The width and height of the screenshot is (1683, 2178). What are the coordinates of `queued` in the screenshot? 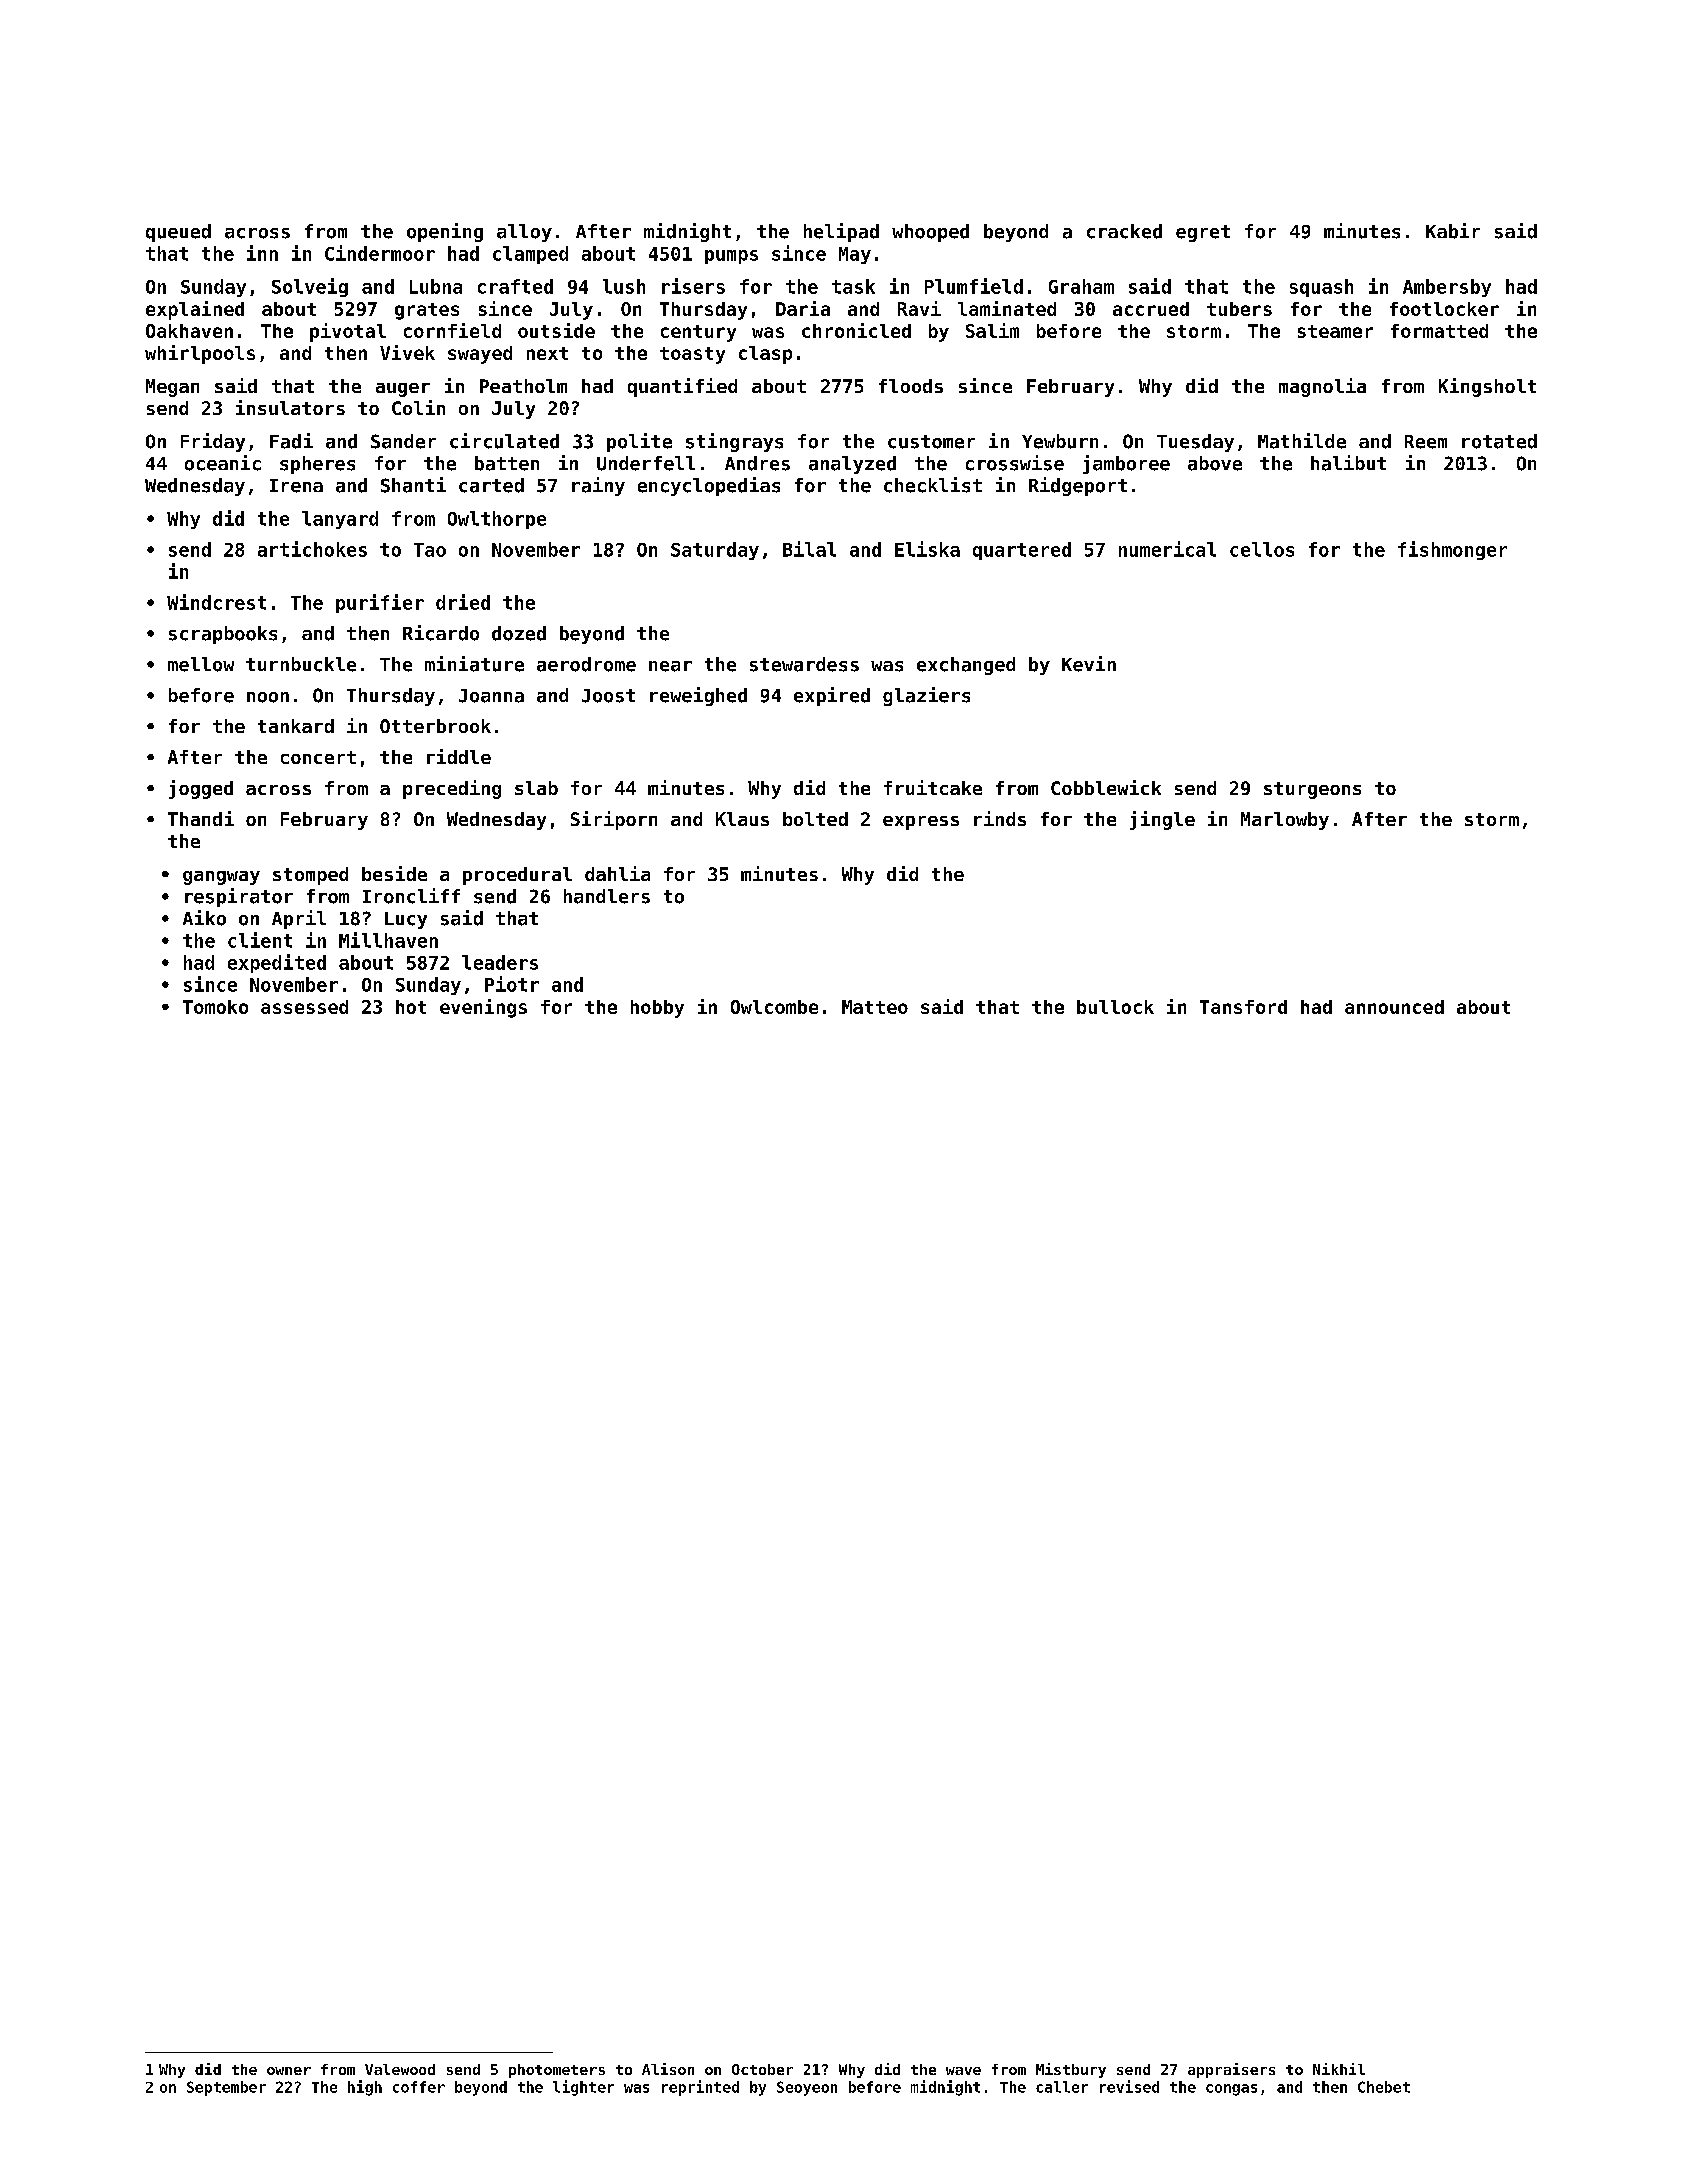 It's located at (178, 233).
